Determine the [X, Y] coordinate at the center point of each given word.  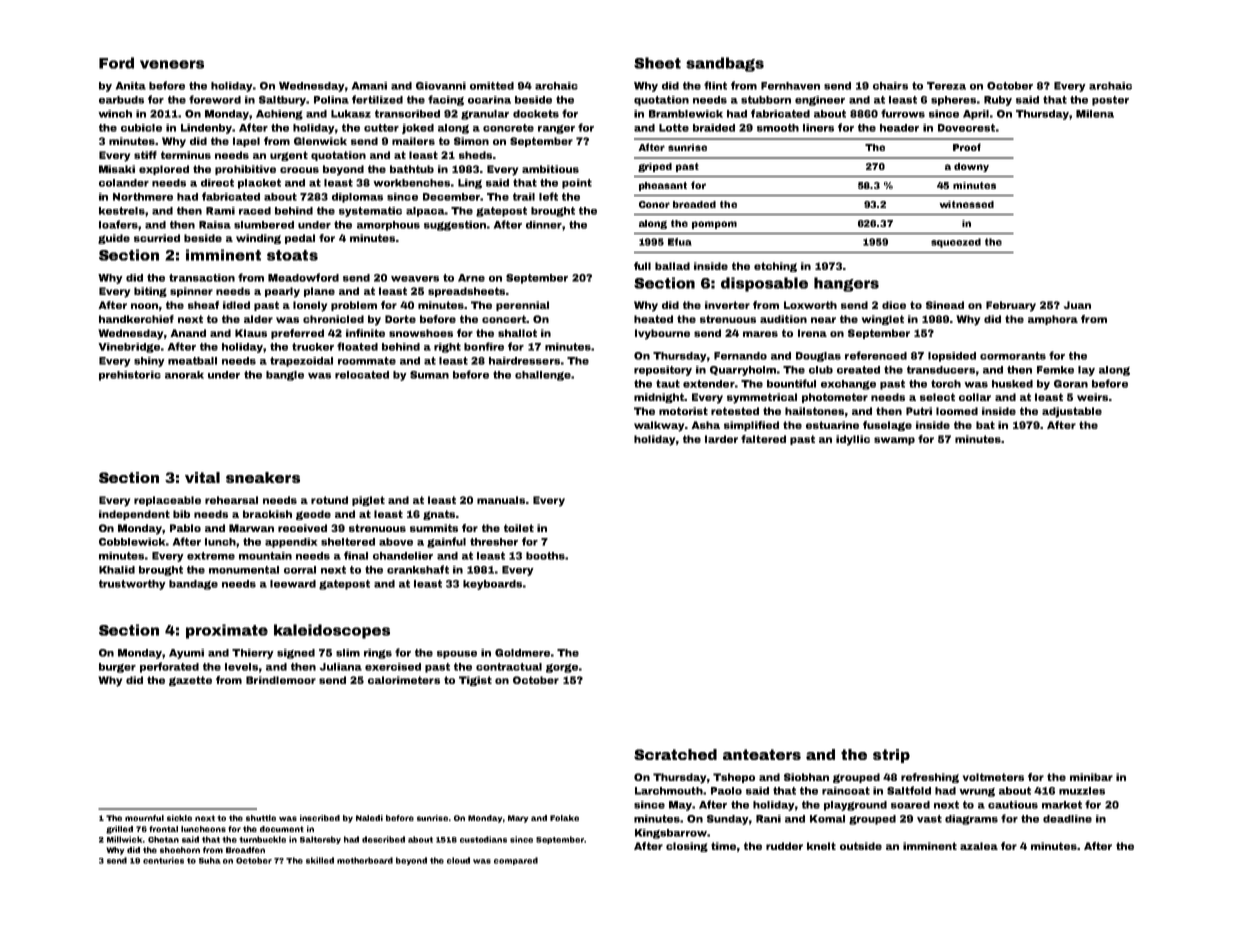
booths [545, 556]
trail [524, 197]
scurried [157, 238]
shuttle [261, 818]
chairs [890, 86]
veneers [172, 64]
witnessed [967, 204]
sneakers [263, 477]
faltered [763, 439]
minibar [1091, 777]
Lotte [674, 128]
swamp [894, 441]
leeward [293, 584]
